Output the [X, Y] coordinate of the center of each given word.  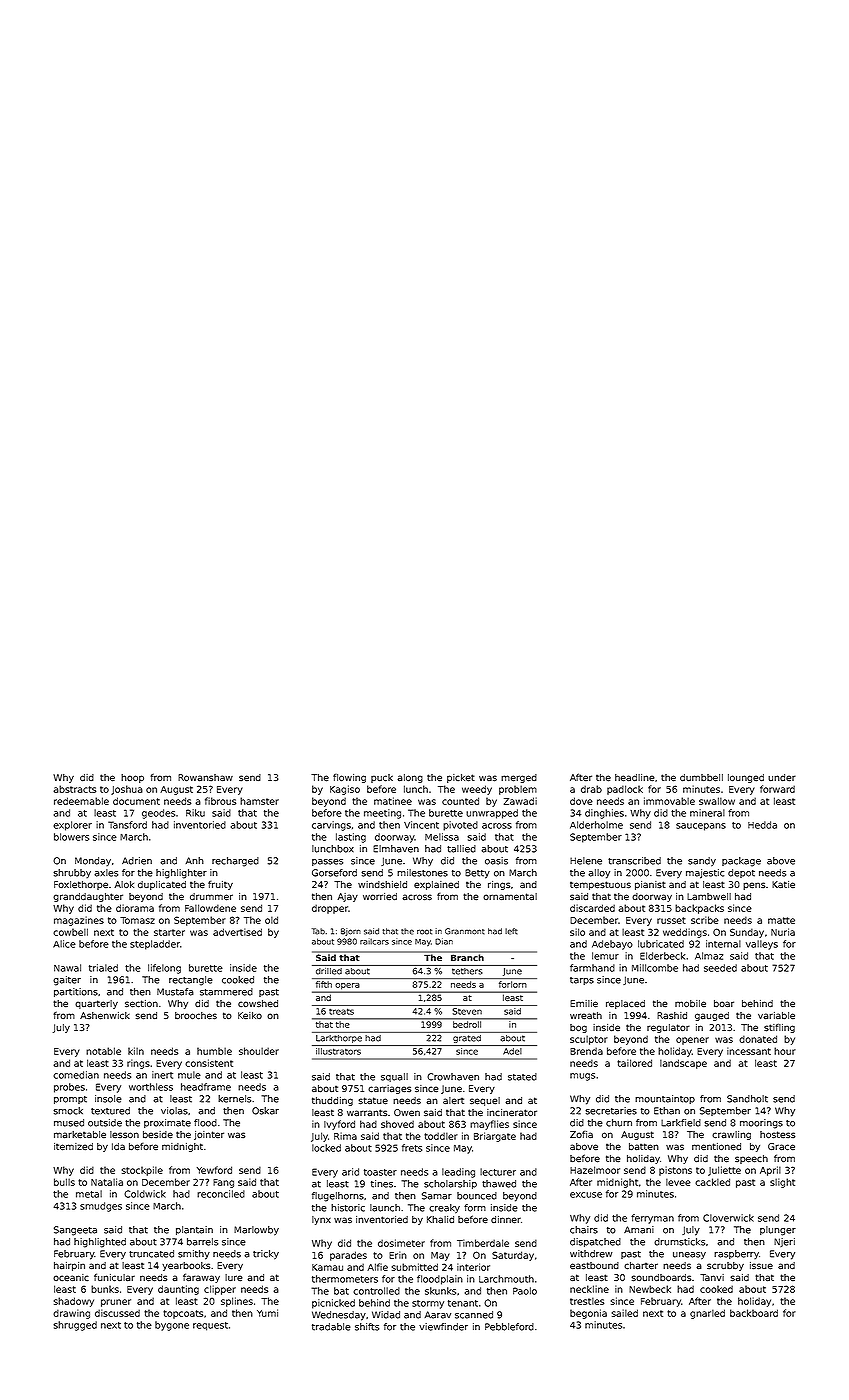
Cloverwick [728, 1218]
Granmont [465, 931]
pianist [650, 885]
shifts [367, 1327]
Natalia [107, 1182]
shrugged [75, 1326]
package [741, 862]
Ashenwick [105, 1016]
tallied [461, 849]
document [136, 801]
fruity [220, 885]
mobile [690, 1003]
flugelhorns [338, 1197]
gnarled [707, 1314]
